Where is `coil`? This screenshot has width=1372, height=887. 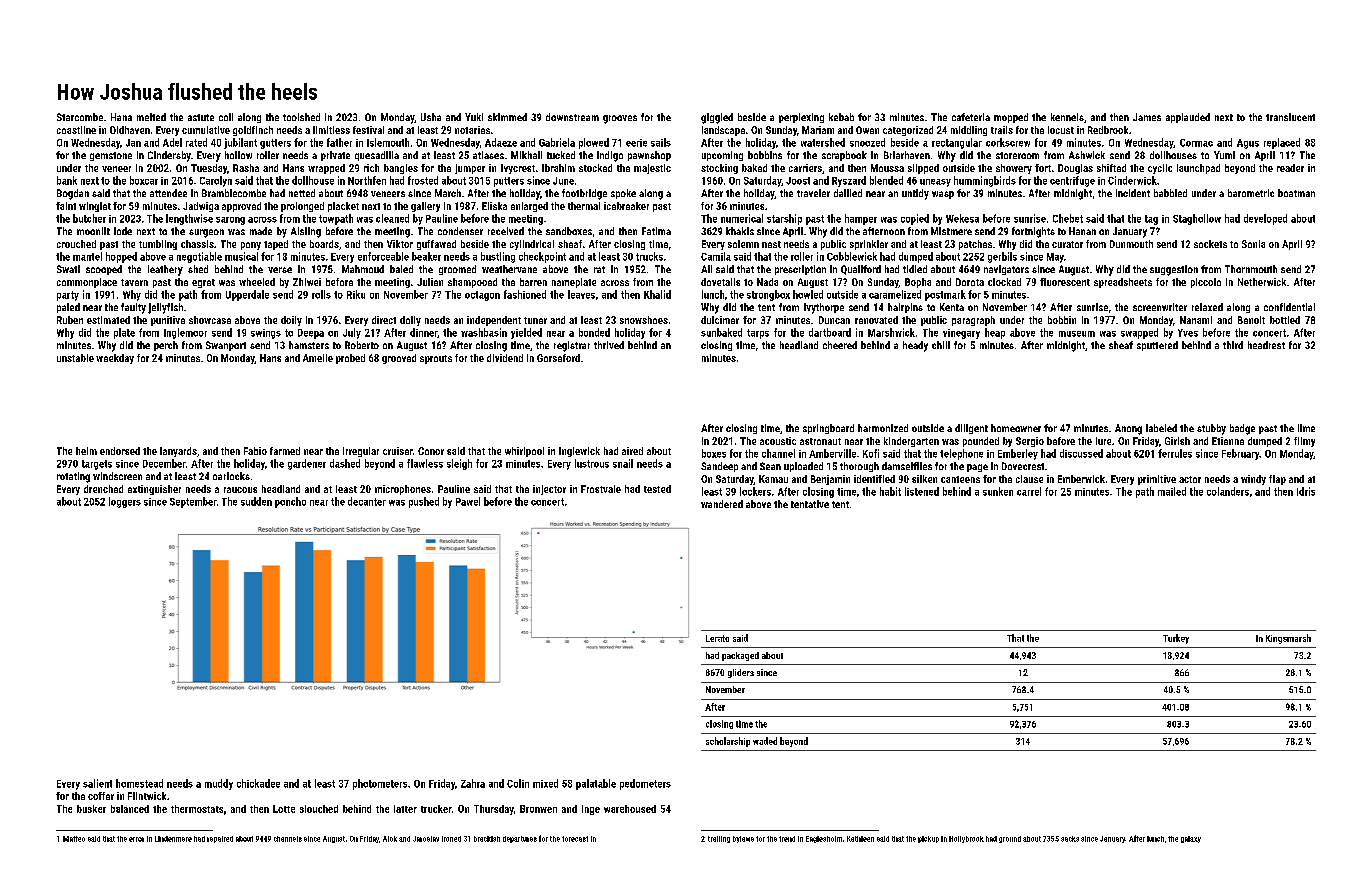
coil is located at coordinates (226, 117).
